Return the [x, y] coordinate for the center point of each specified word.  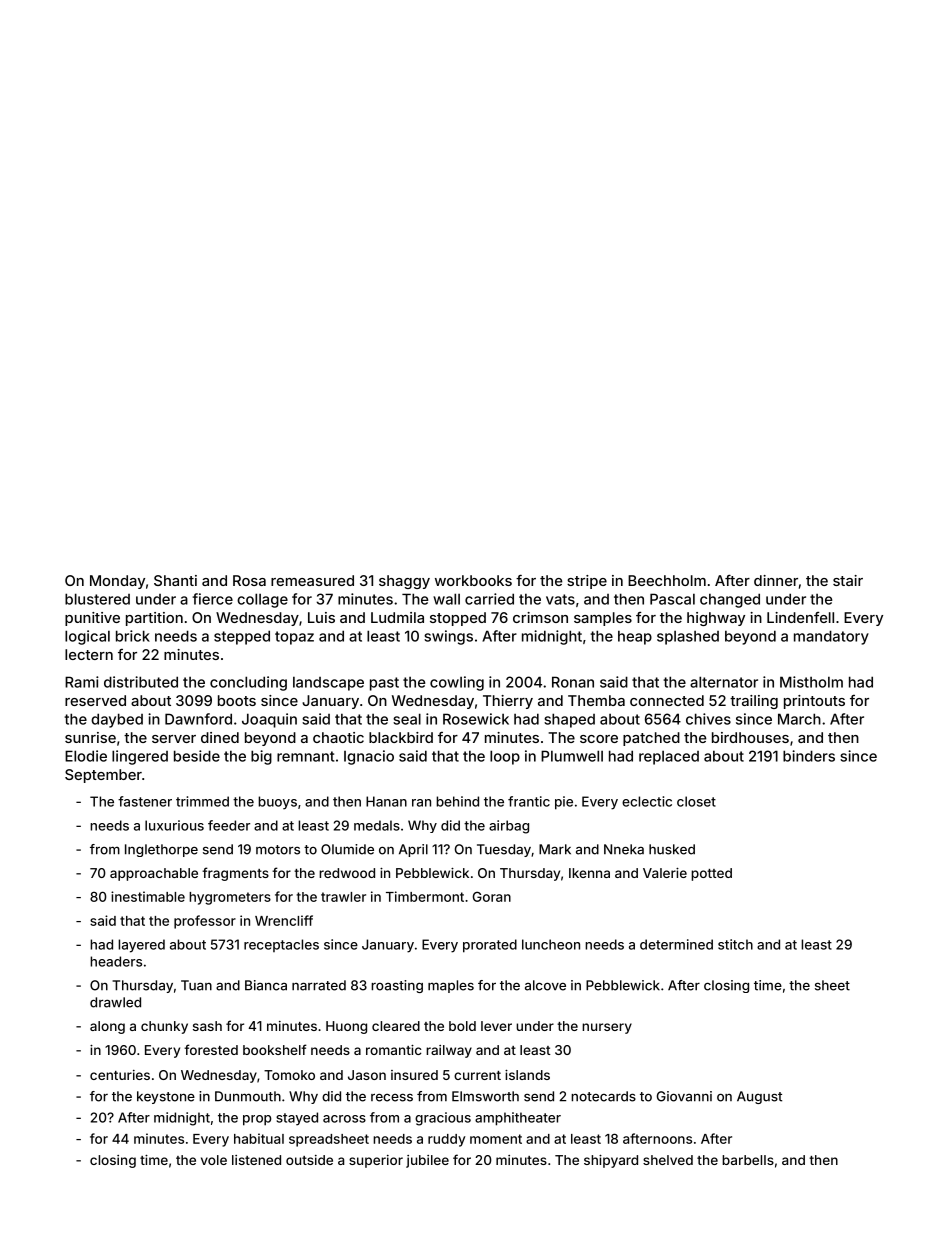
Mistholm [811, 682]
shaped [569, 720]
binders [809, 756]
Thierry [508, 702]
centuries [120, 1075]
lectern [89, 654]
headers [116, 961]
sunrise [90, 737]
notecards [603, 1096]
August [759, 1097]
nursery [607, 1028]
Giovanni [684, 1096]
